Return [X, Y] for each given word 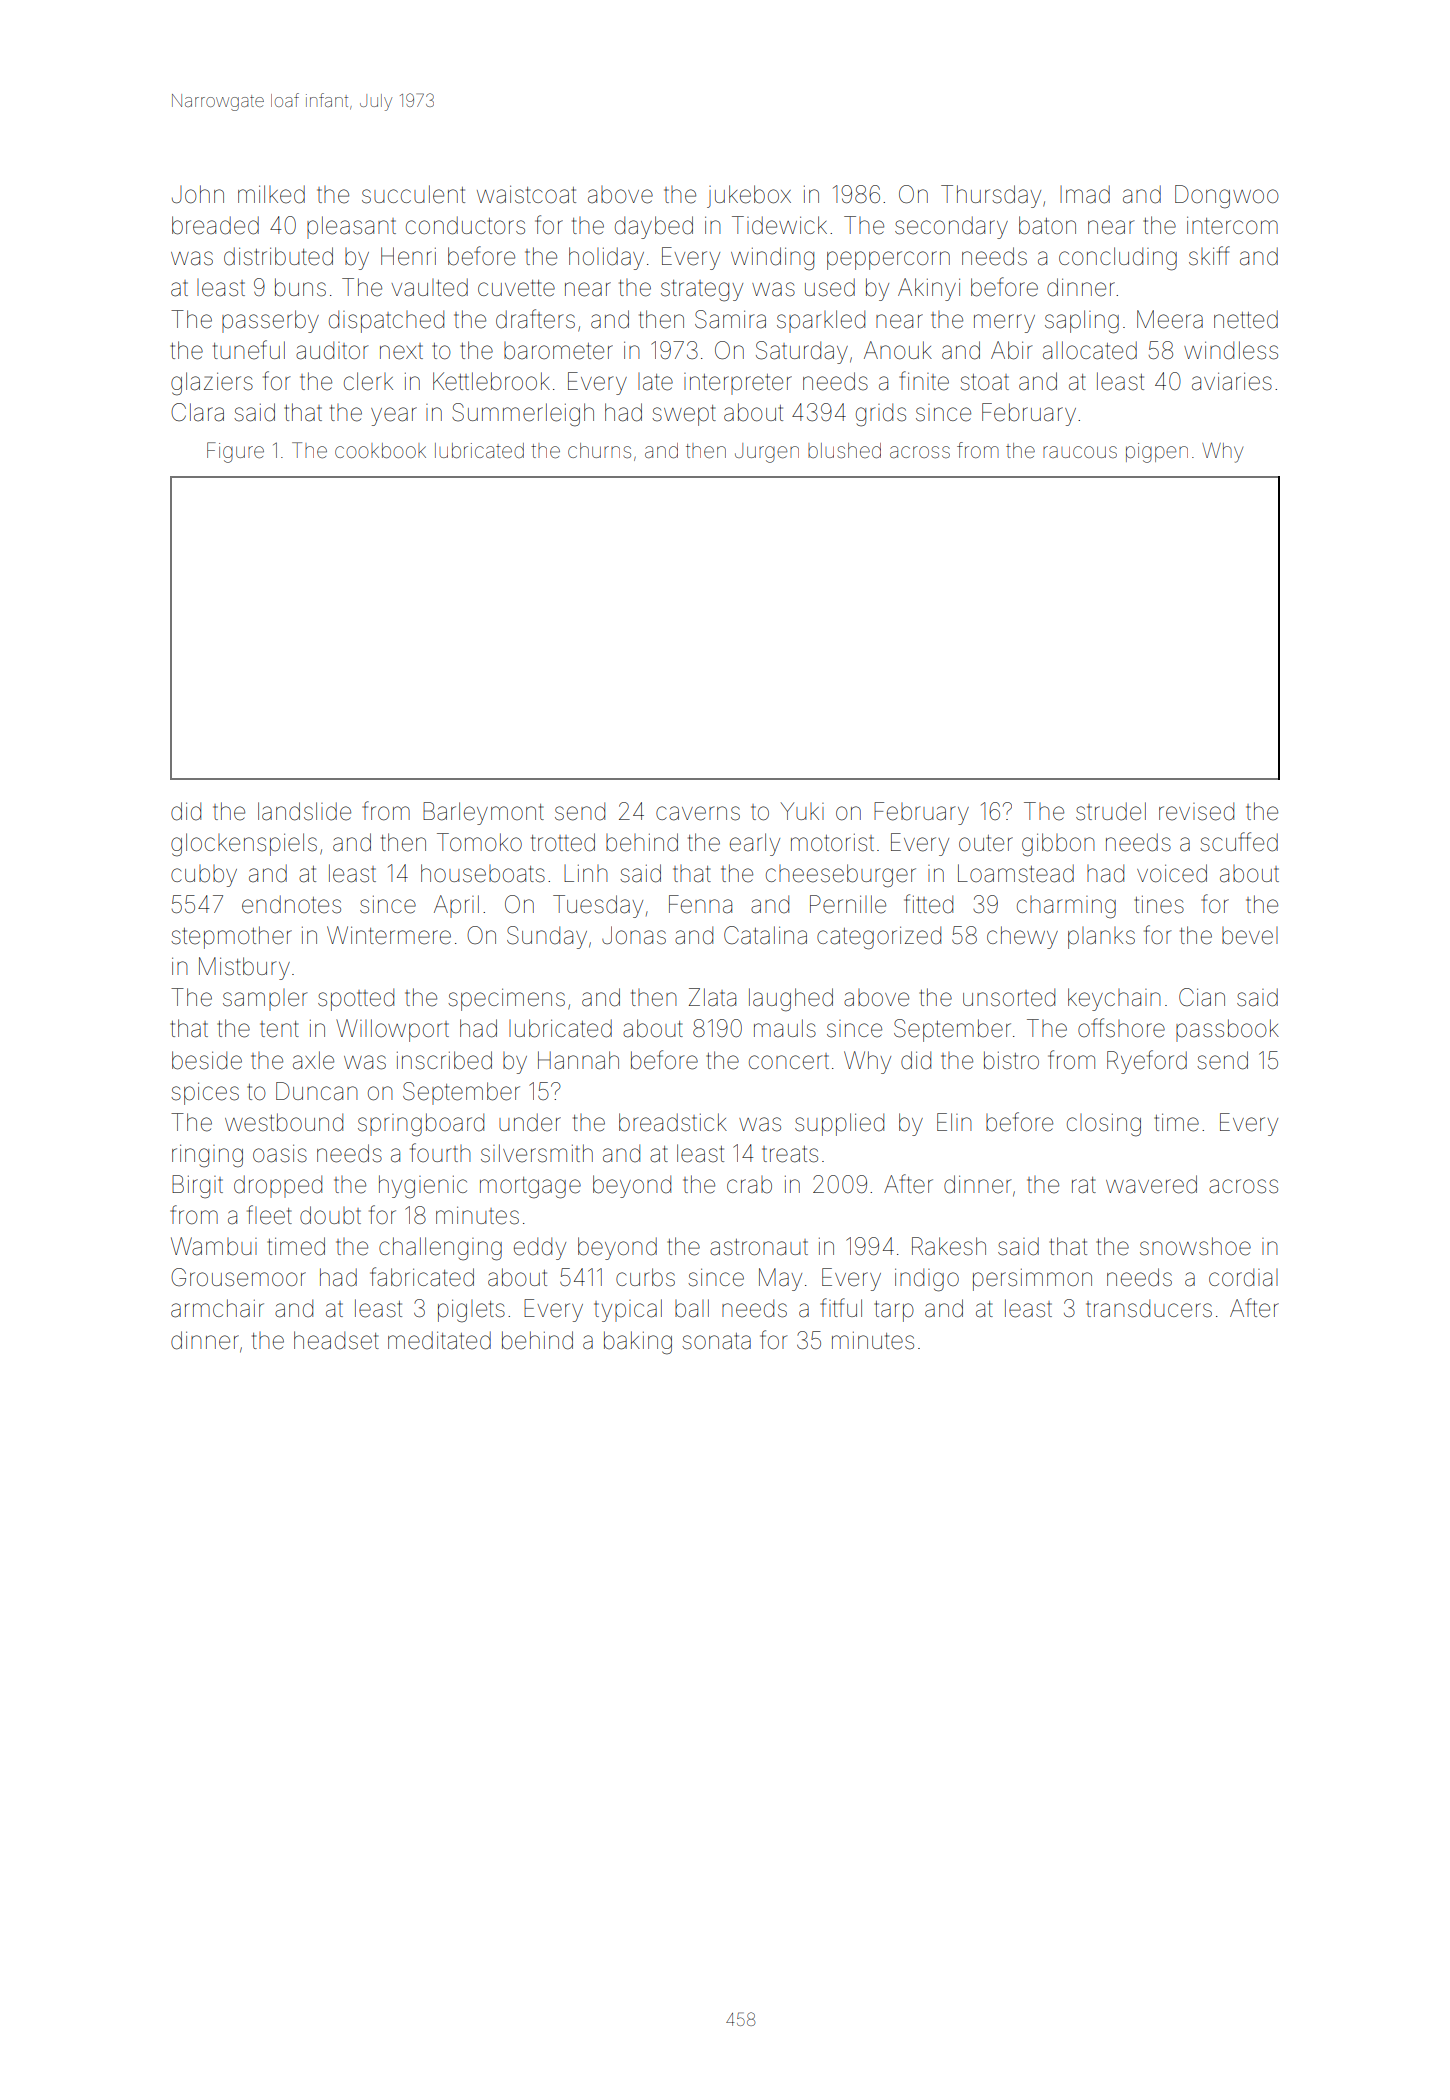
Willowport [392, 1030]
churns [599, 450]
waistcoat [526, 194]
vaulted [429, 287]
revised [1196, 811]
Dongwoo [1227, 197]
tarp [894, 1311]
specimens [506, 999]
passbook [1227, 1030]
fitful [841, 1307]
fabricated [422, 1277]
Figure [235, 452]
